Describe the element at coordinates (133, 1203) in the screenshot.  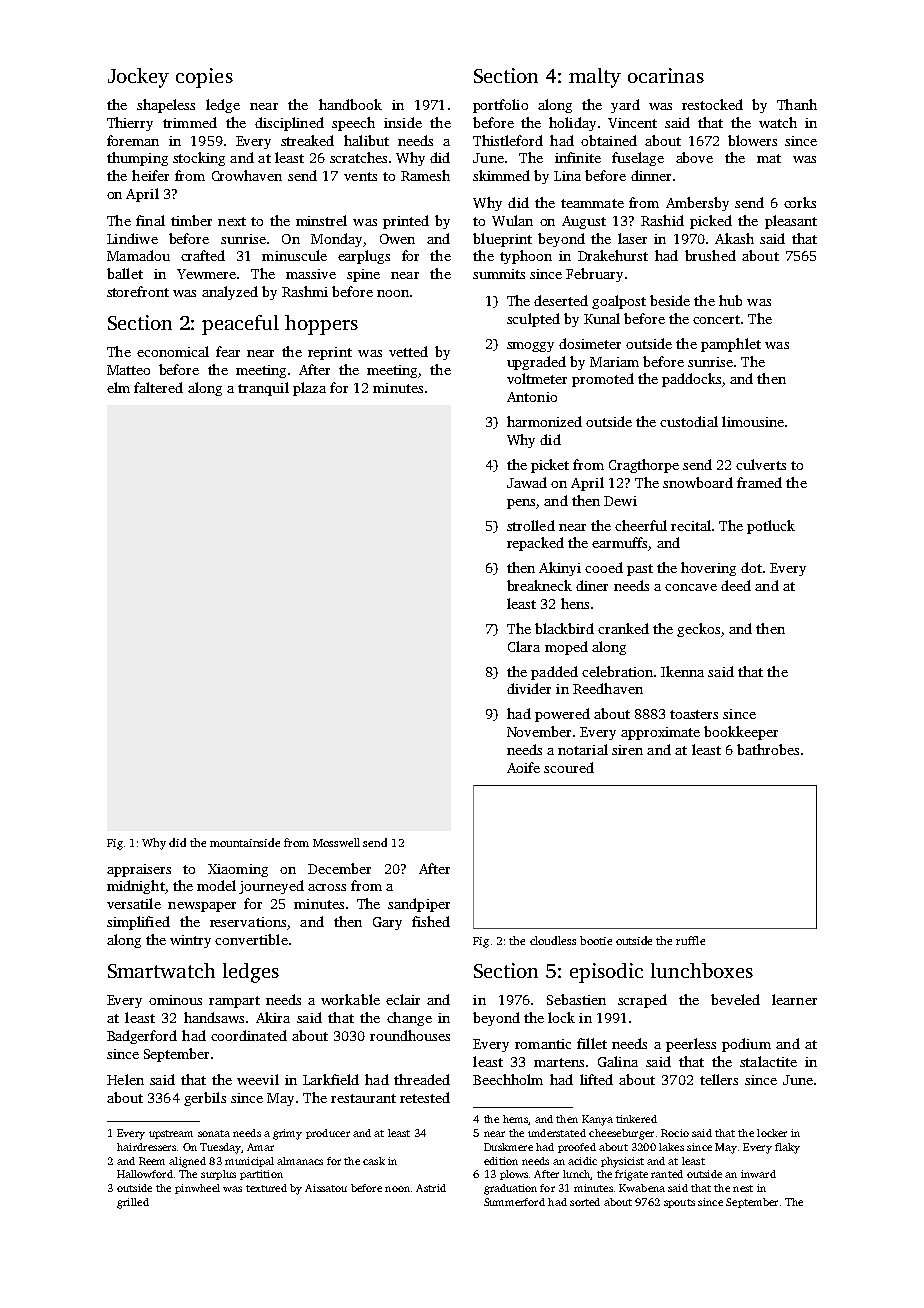
I see `grilled` at that location.
